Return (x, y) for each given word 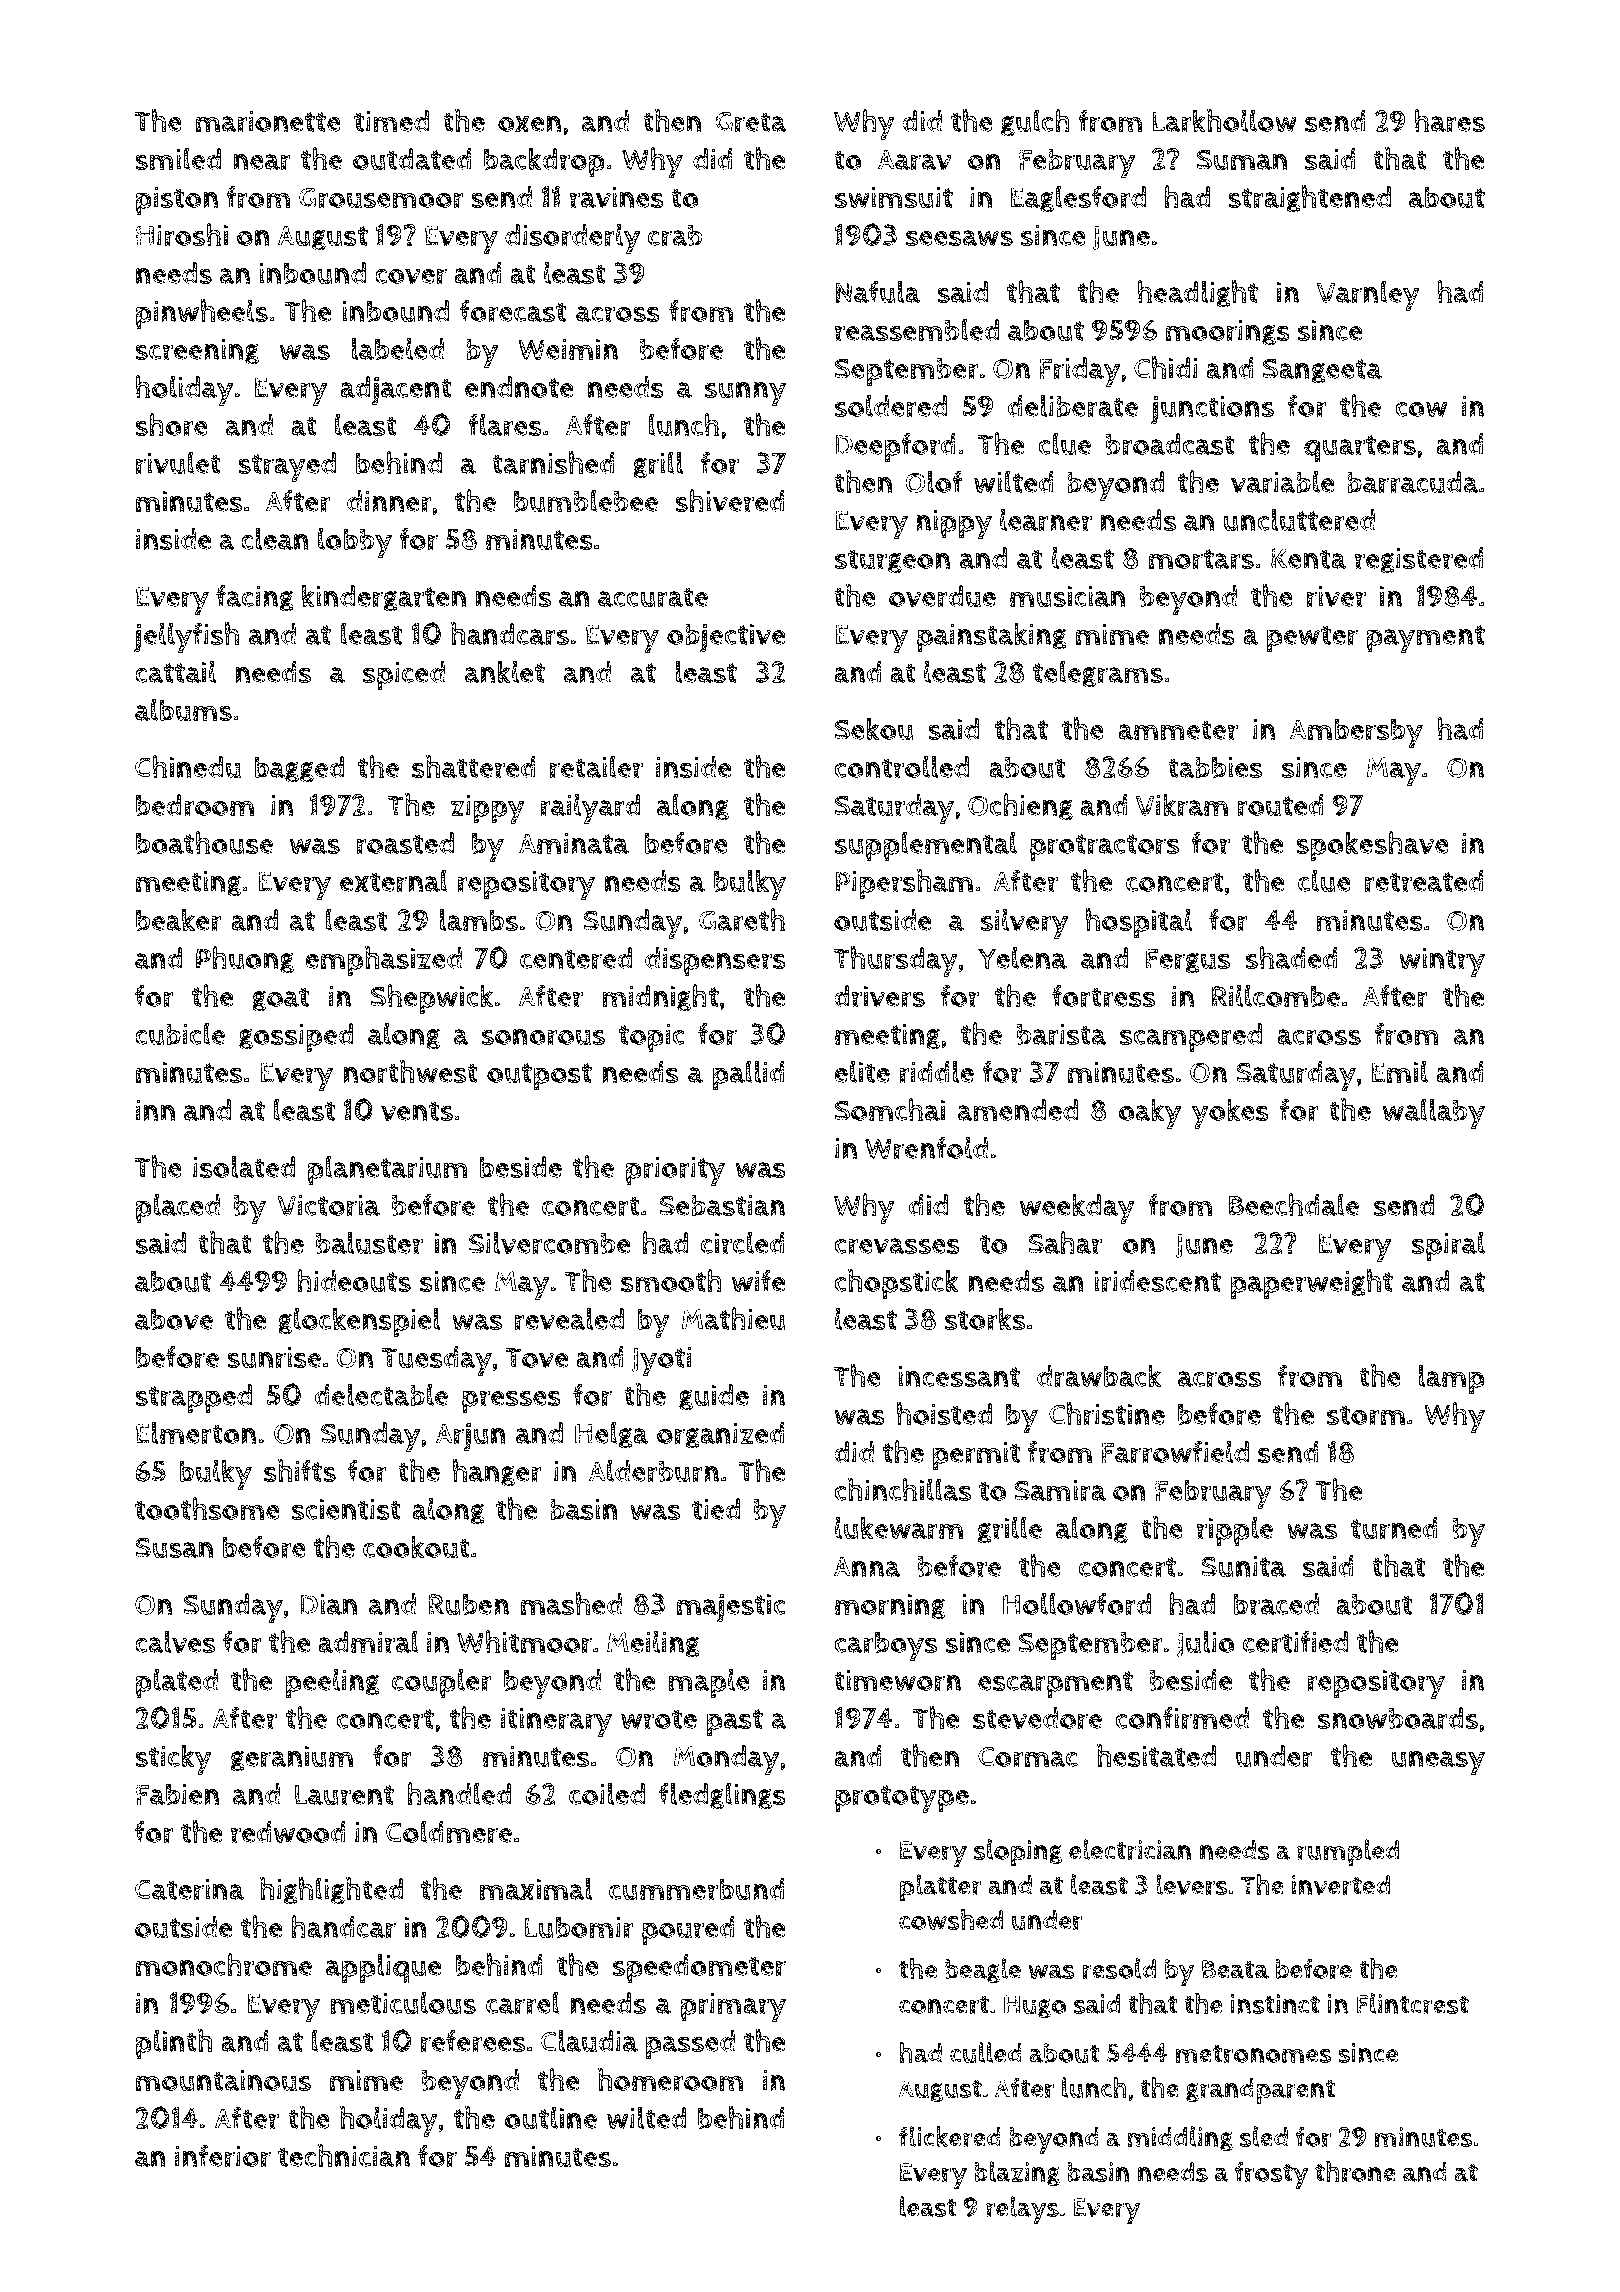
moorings (1228, 332)
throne (1355, 2172)
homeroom (670, 2080)
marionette (268, 121)
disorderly (572, 238)
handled (459, 1793)
